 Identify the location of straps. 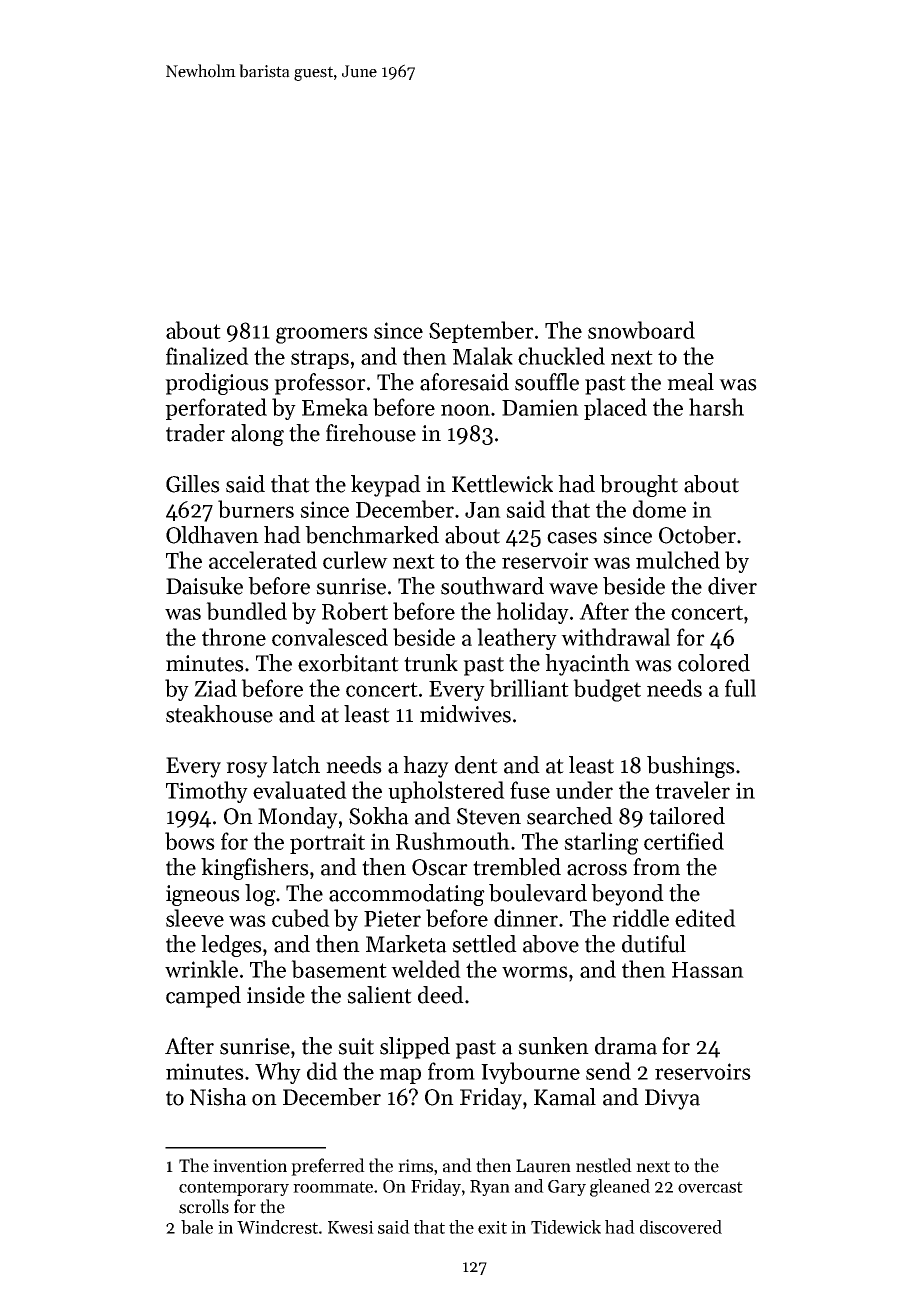
(320, 359).
